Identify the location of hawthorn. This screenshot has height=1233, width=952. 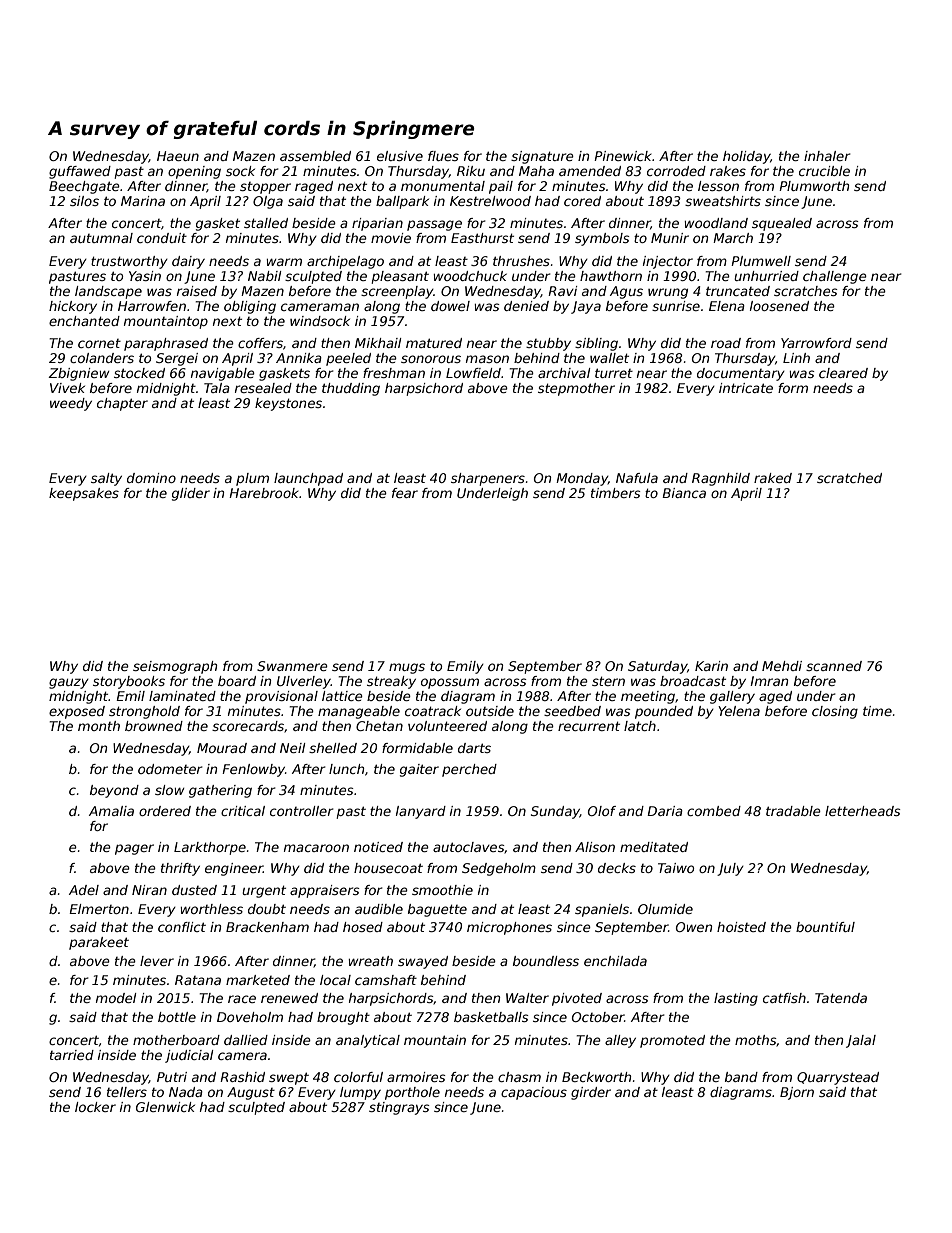
(611, 276).
